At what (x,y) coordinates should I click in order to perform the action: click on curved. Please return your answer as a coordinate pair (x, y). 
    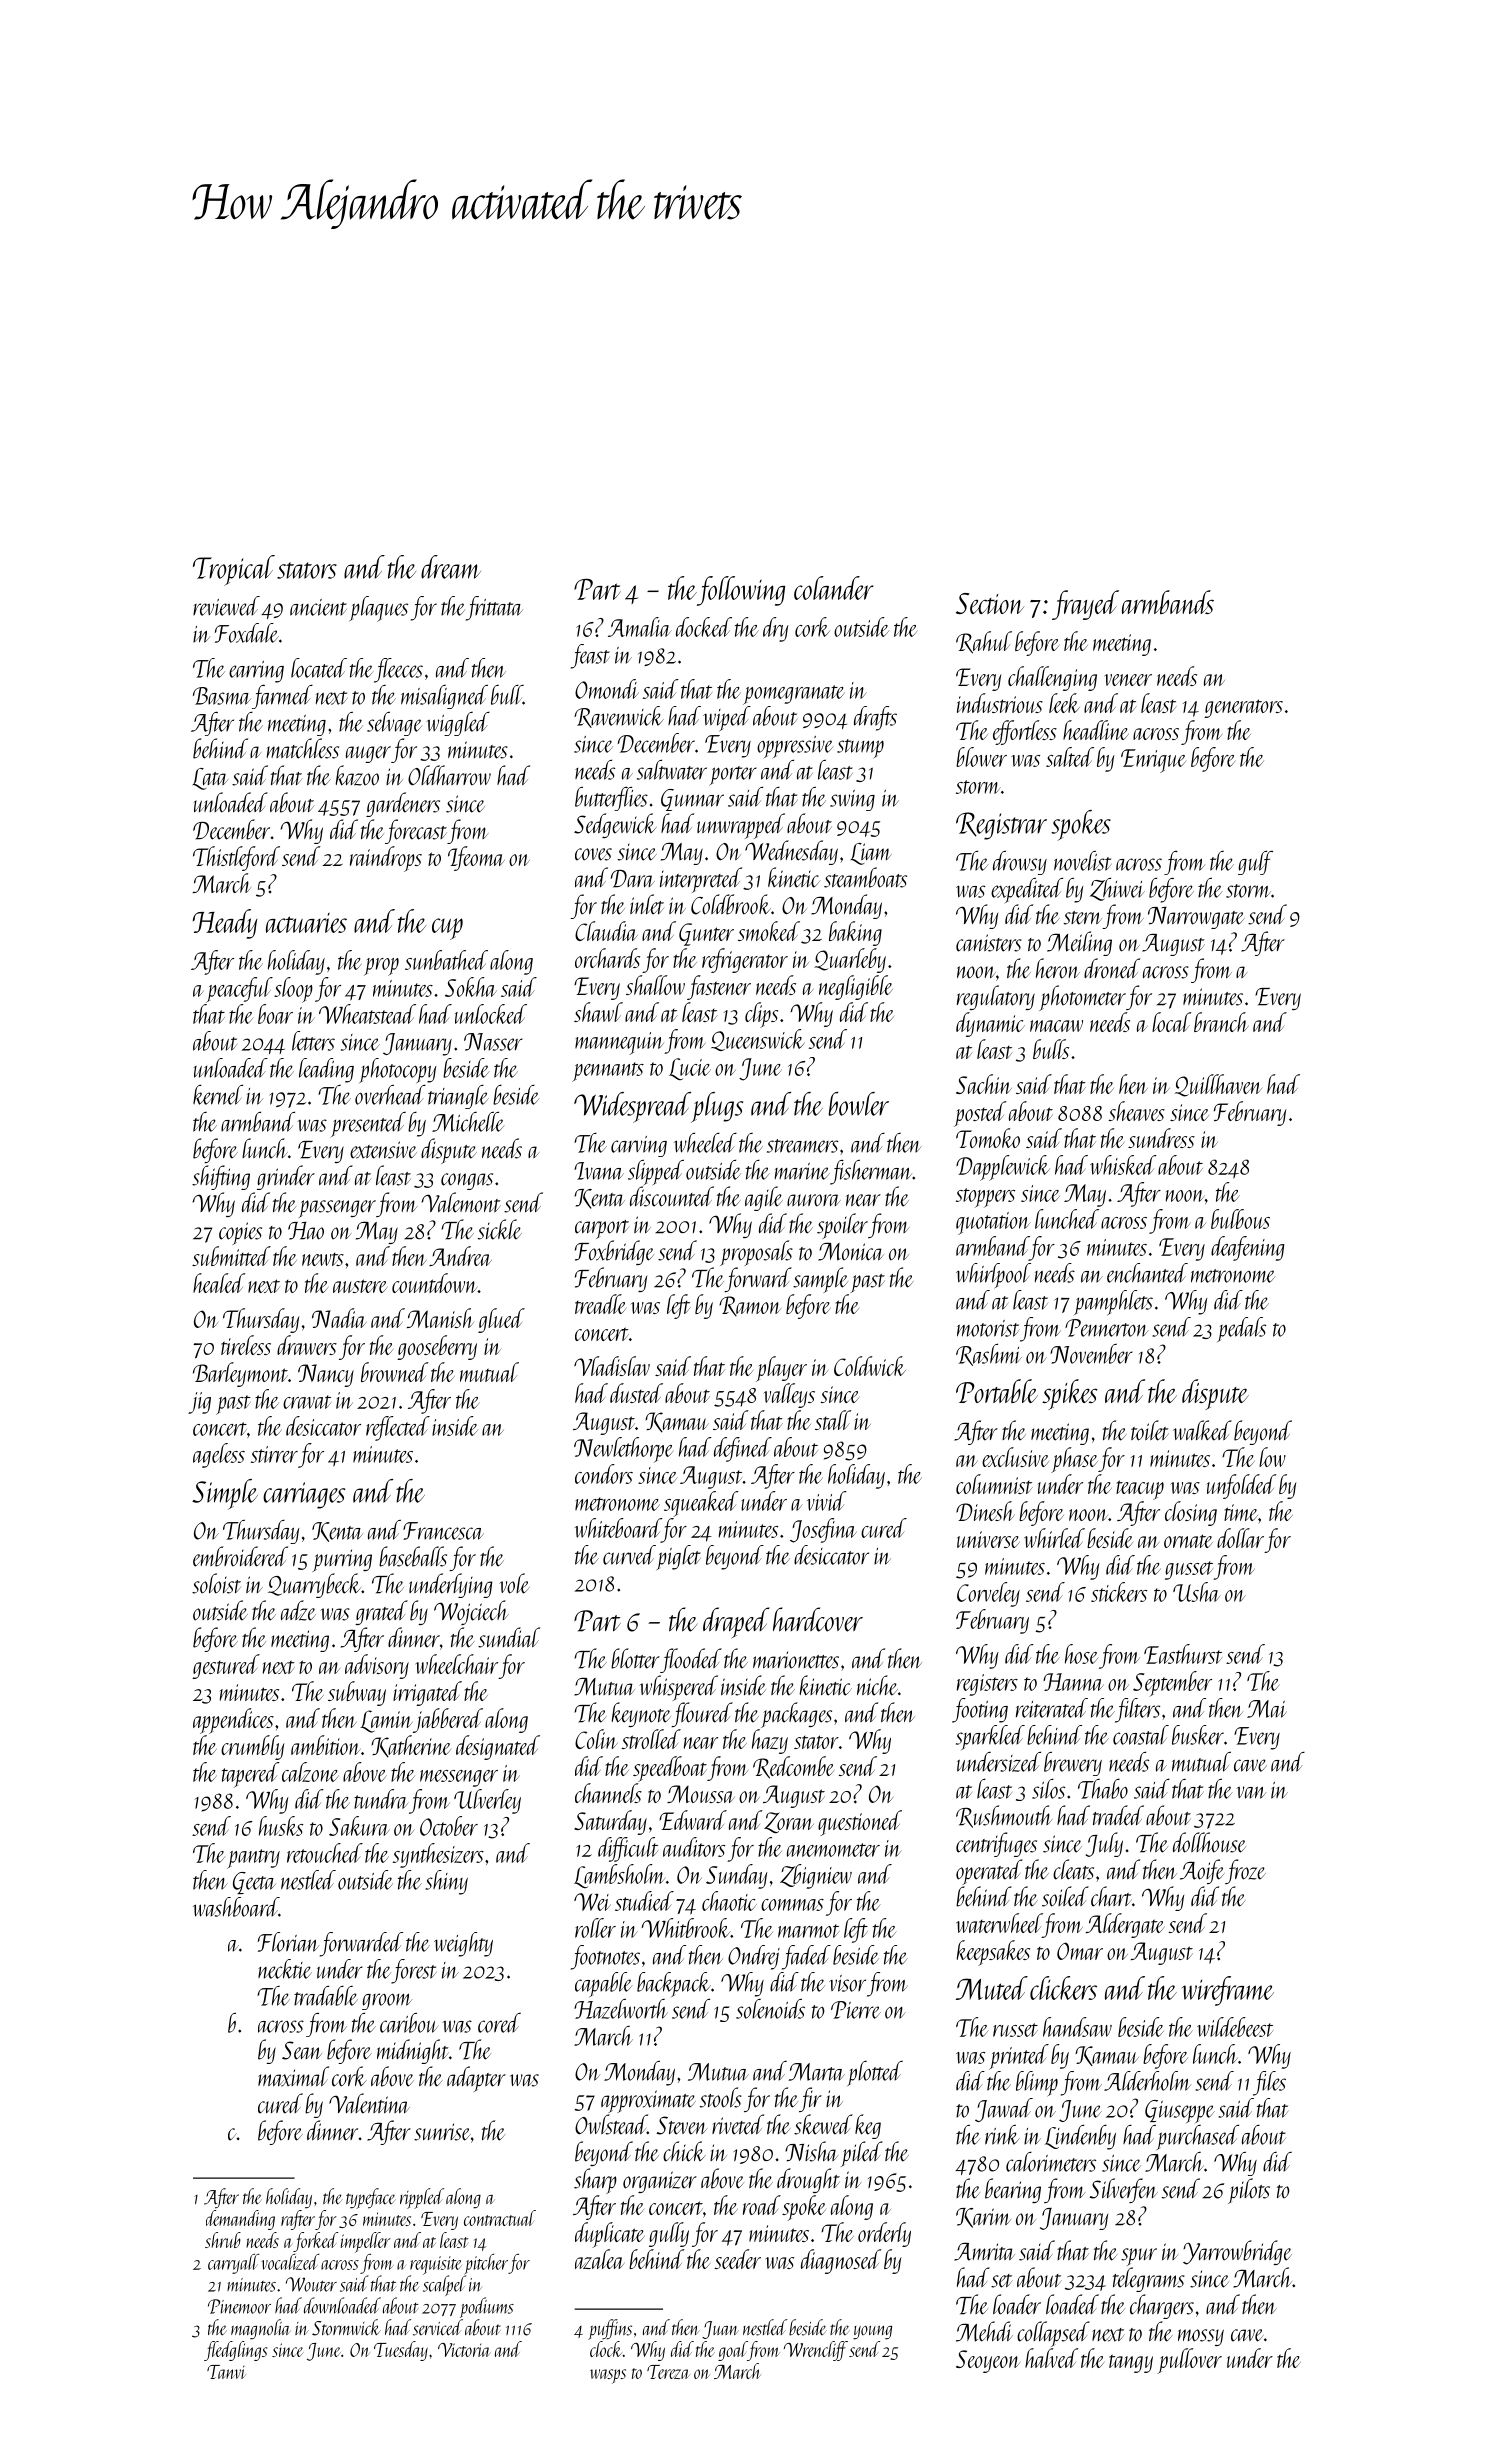
    Looking at the image, I should click on (629, 1555).
